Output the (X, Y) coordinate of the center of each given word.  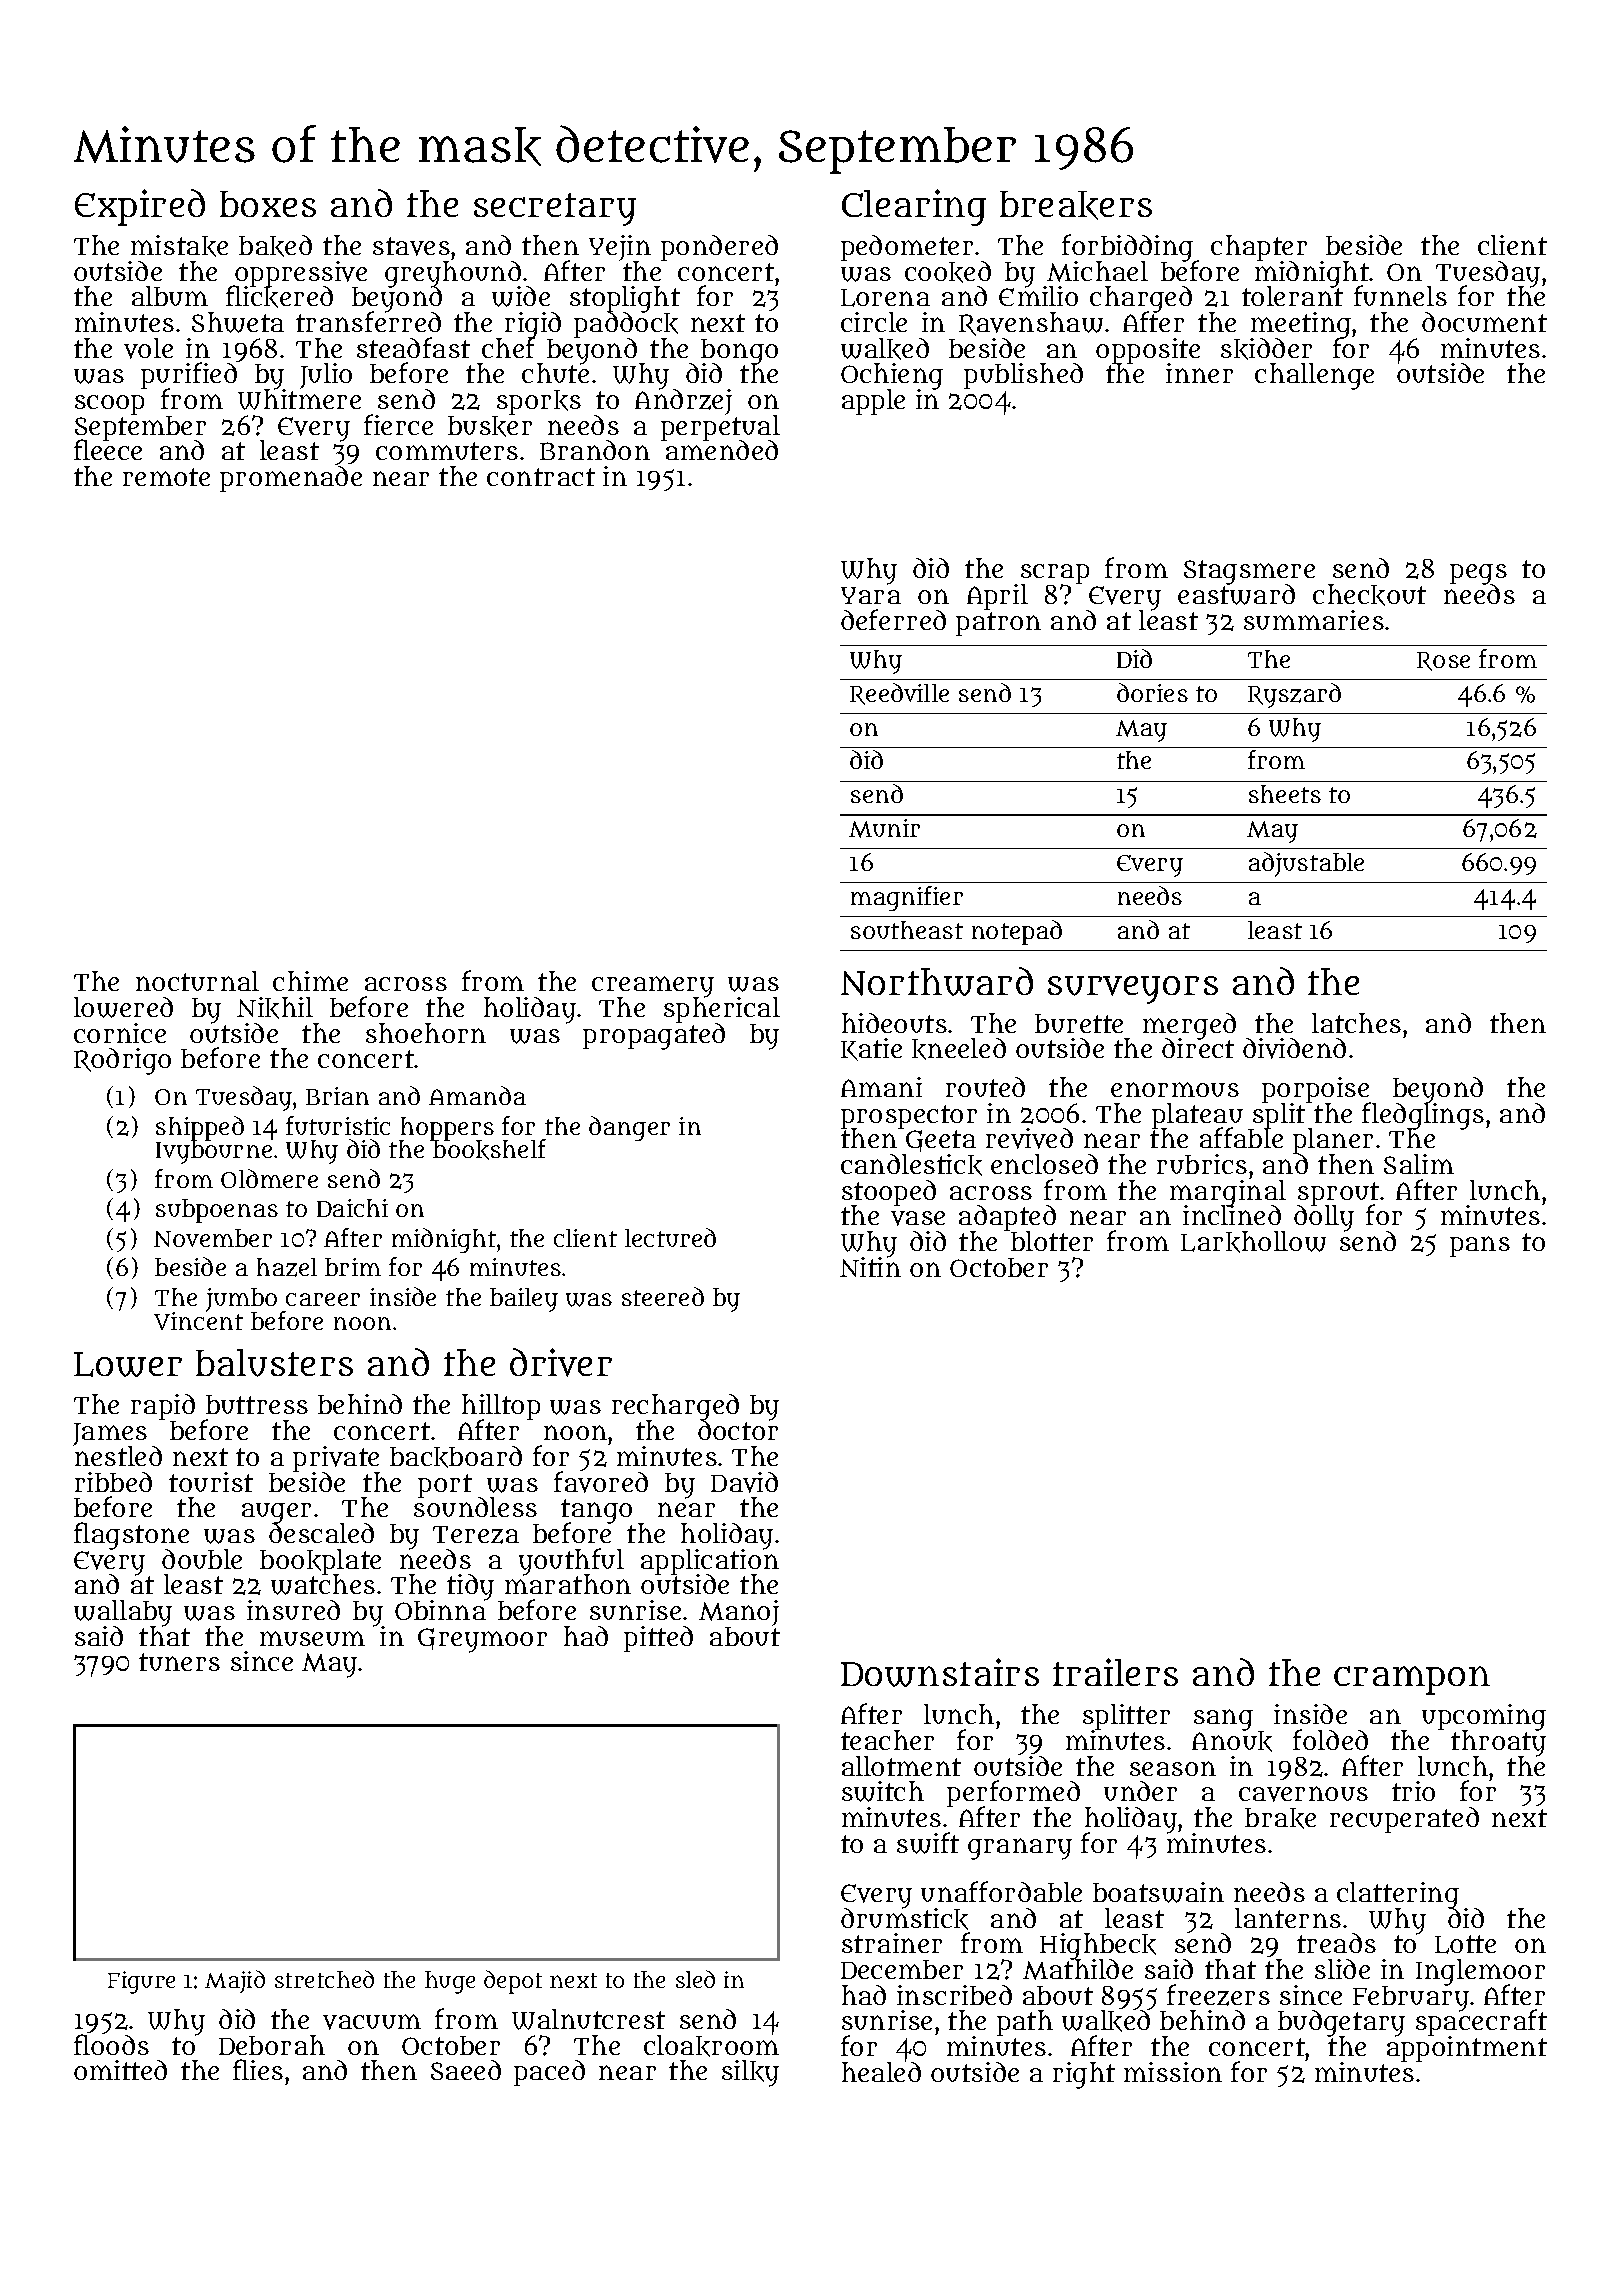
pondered (719, 248)
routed (985, 1087)
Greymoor (482, 1640)
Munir (884, 828)
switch (883, 1791)
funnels (1400, 295)
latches (1356, 1023)
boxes (268, 204)
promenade (291, 479)
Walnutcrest (588, 2019)
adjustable (1306, 864)
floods (111, 2045)
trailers (1115, 1672)
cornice (120, 1033)
